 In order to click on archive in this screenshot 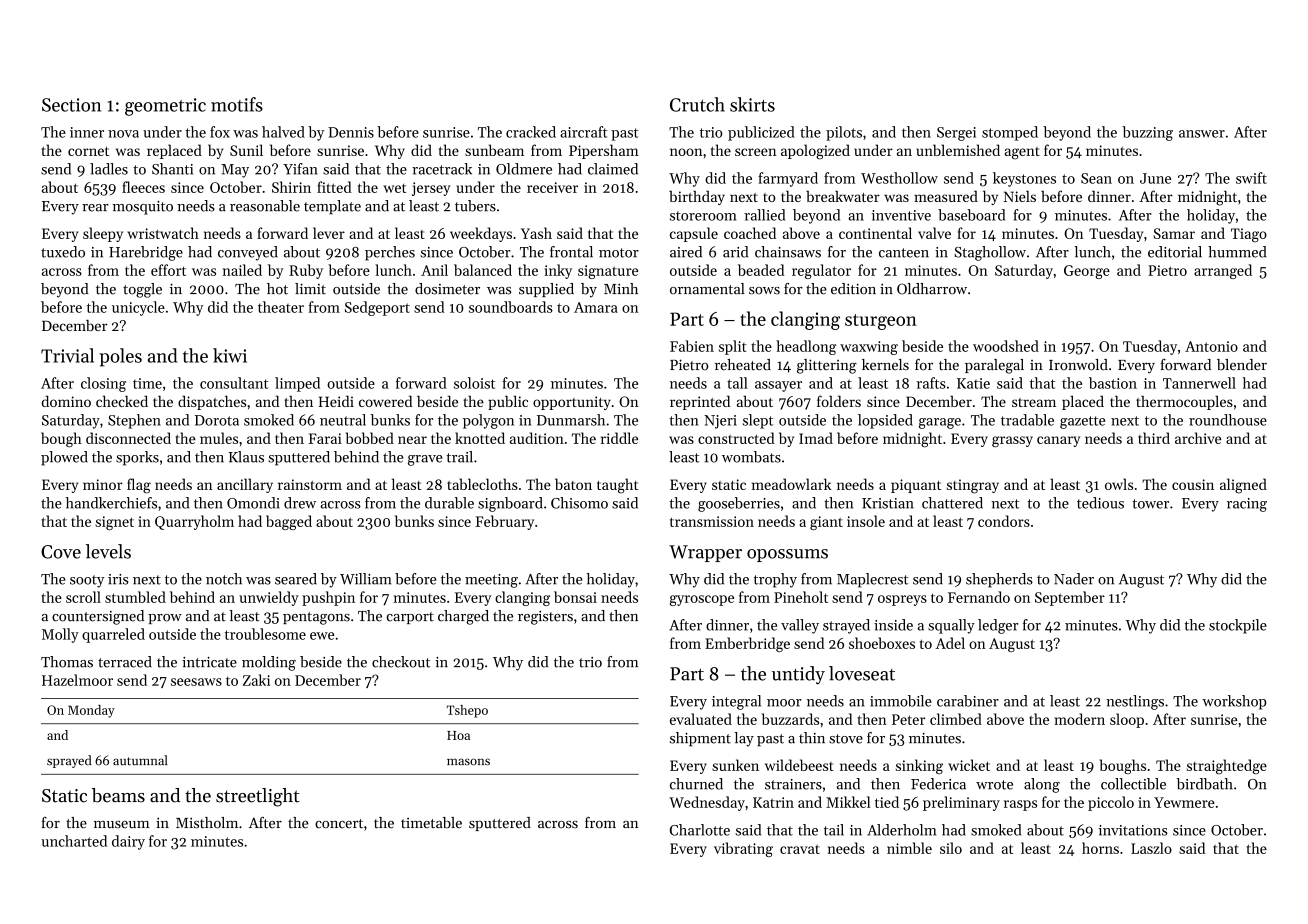, I will do `click(1198, 438)`.
